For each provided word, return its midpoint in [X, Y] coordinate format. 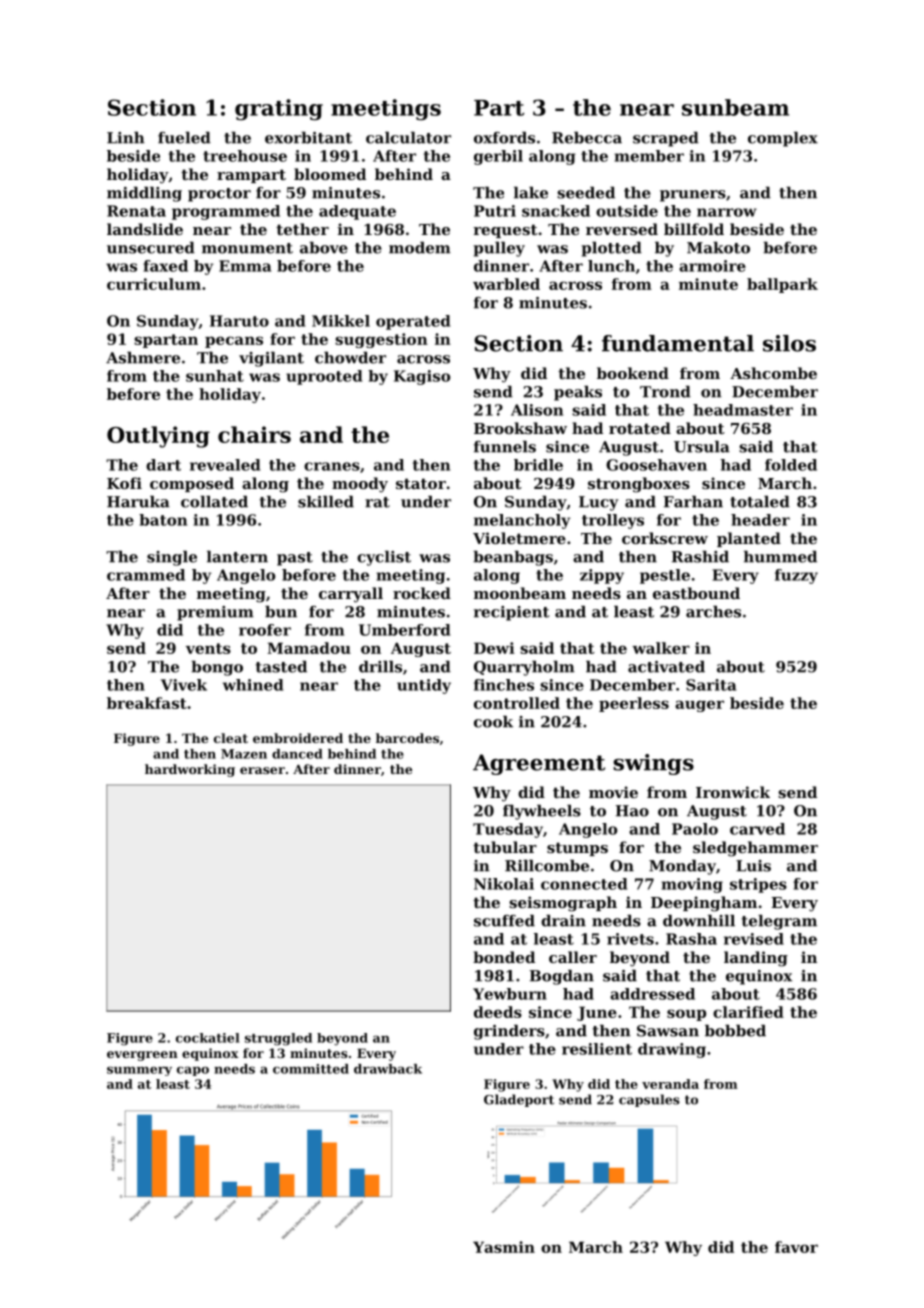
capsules [649, 1100]
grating [279, 110]
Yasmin [504, 1247]
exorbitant [308, 137]
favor [796, 1247]
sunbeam [735, 107]
